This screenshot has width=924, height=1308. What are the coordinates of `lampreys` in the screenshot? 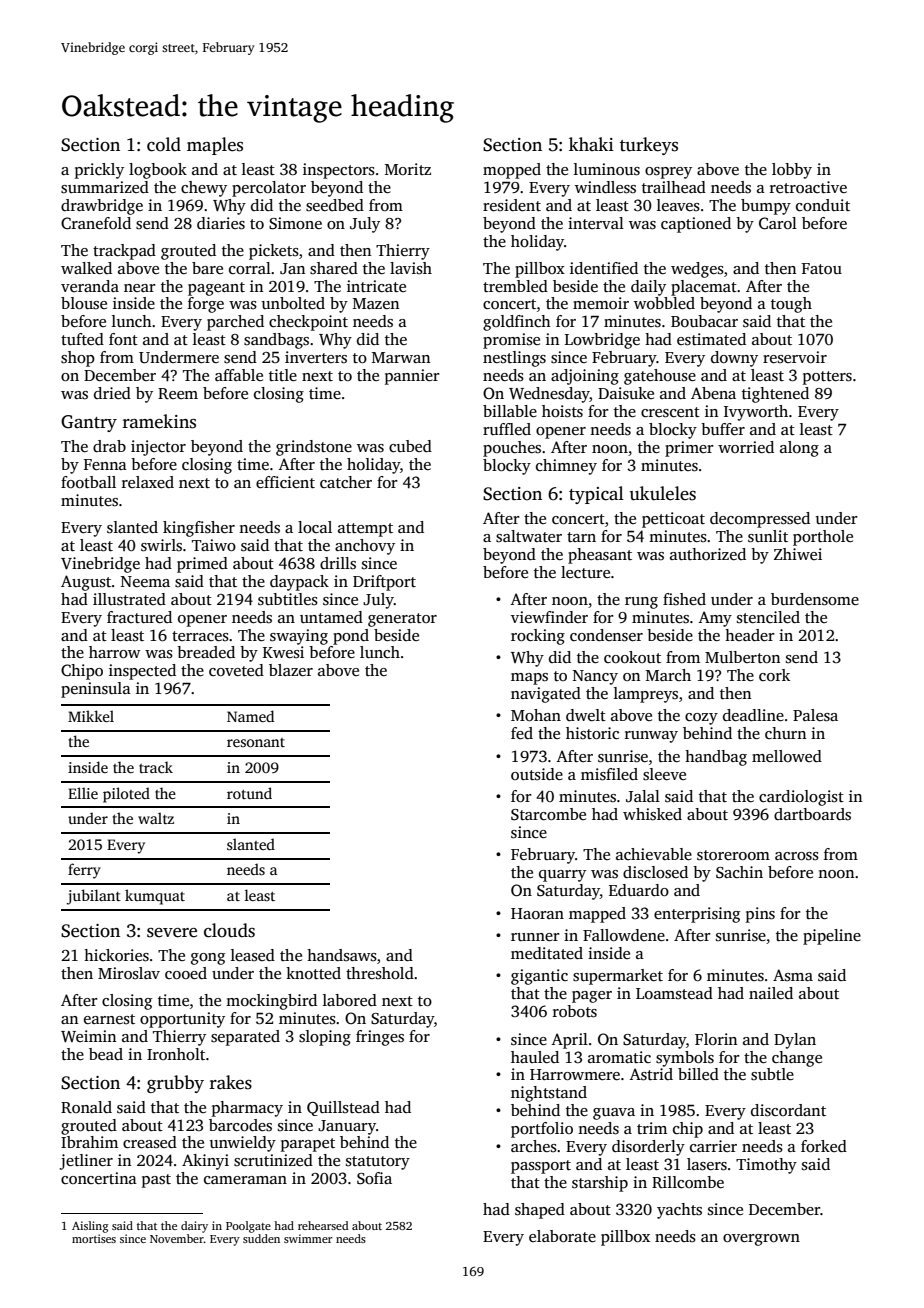 It's located at (646, 695).
